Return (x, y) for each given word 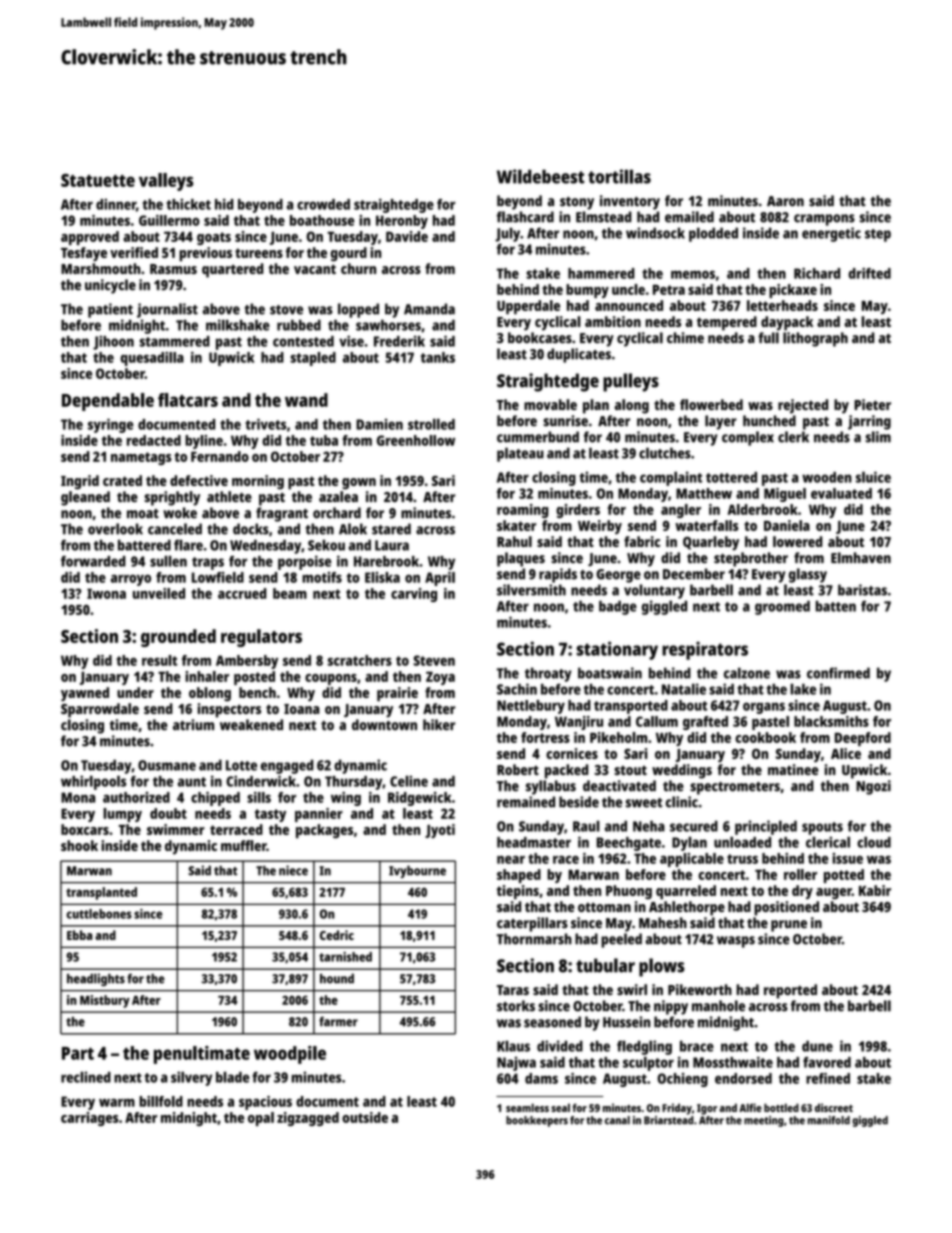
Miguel (785, 495)
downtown (384, 725)
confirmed (838, 673)
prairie (397, 694)
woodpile (290, 1055)
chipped (215, 799)
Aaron (785, 201)
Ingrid (80, 482)
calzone (747, 673)
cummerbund (538, 437)
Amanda (429, 309)
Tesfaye (84, 254)
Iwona (106, 593)
